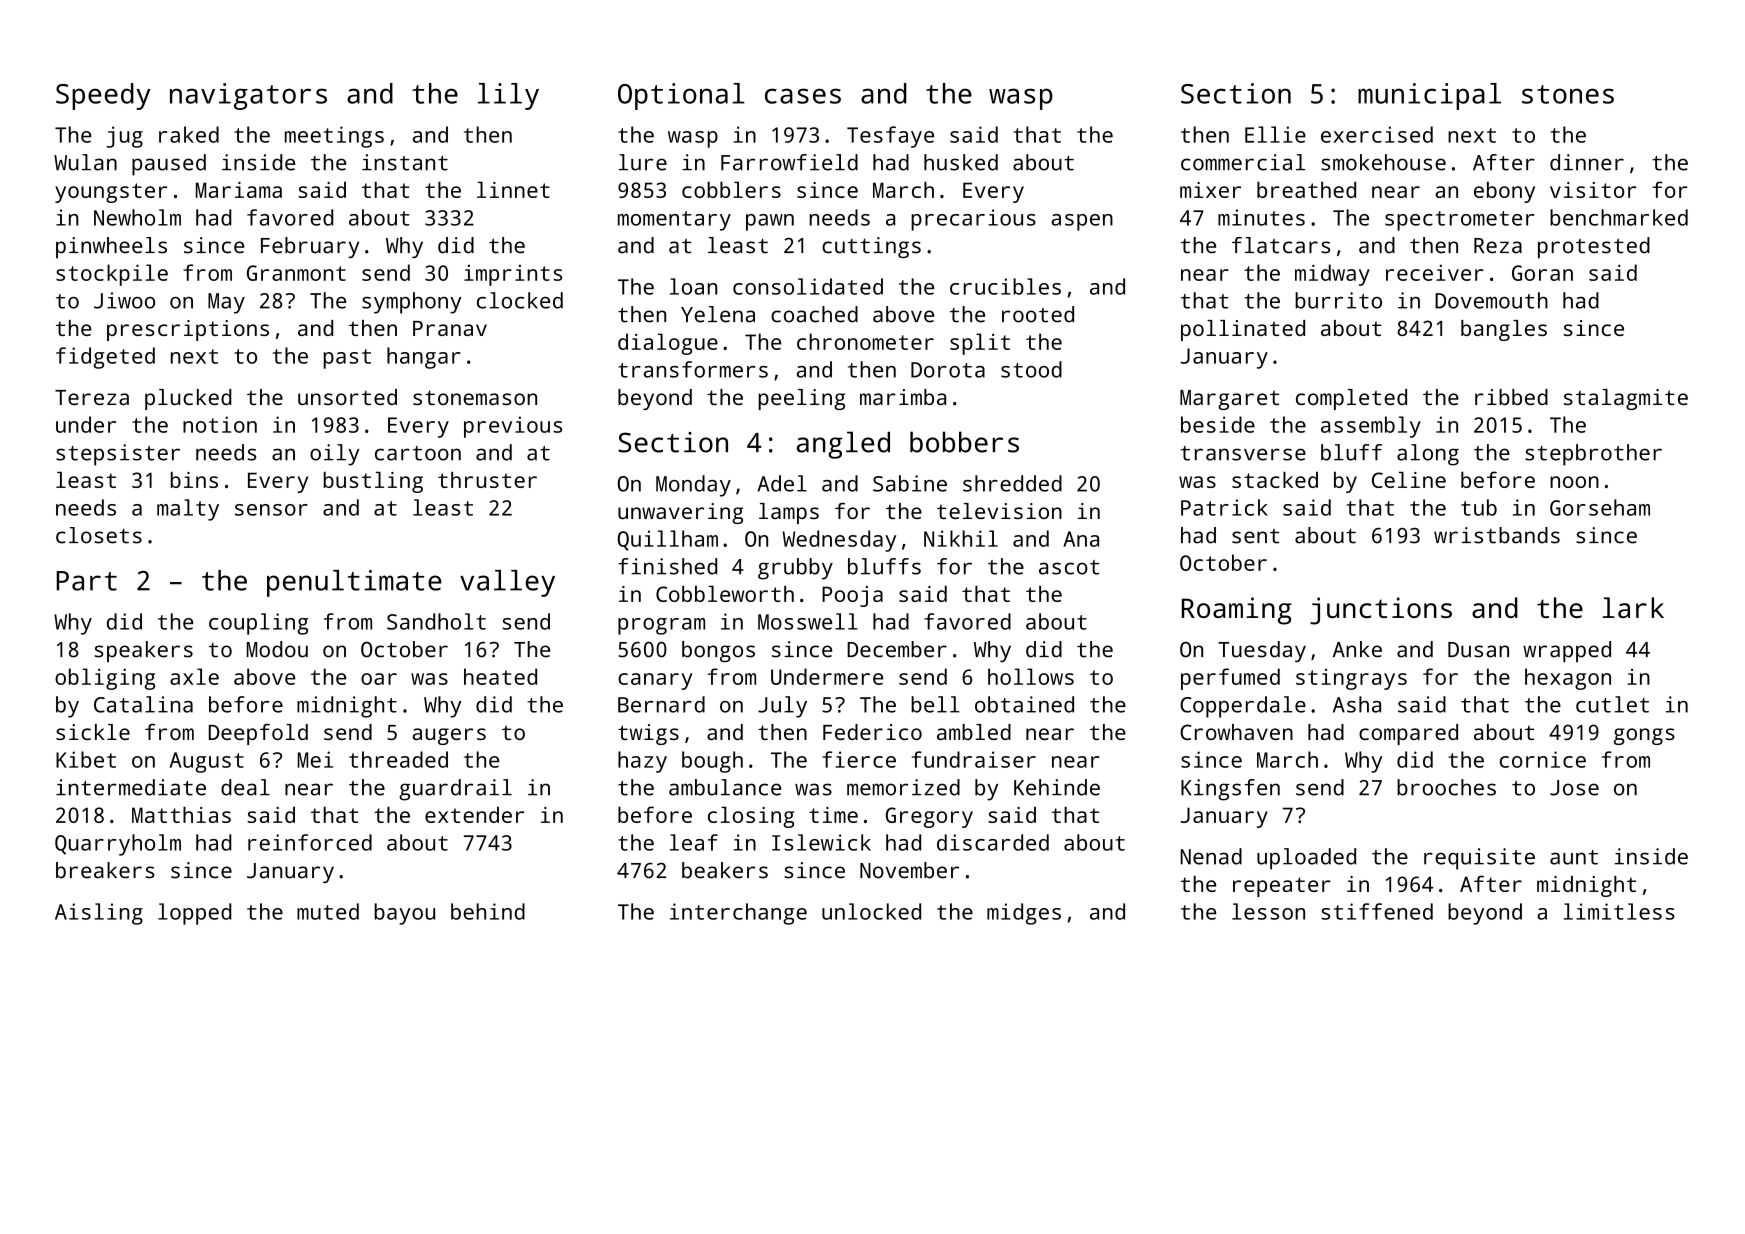 The image size is (1745, 1234). Describe the element at coordinates (354, 583) in the page. I see `penultimate` at that location.
